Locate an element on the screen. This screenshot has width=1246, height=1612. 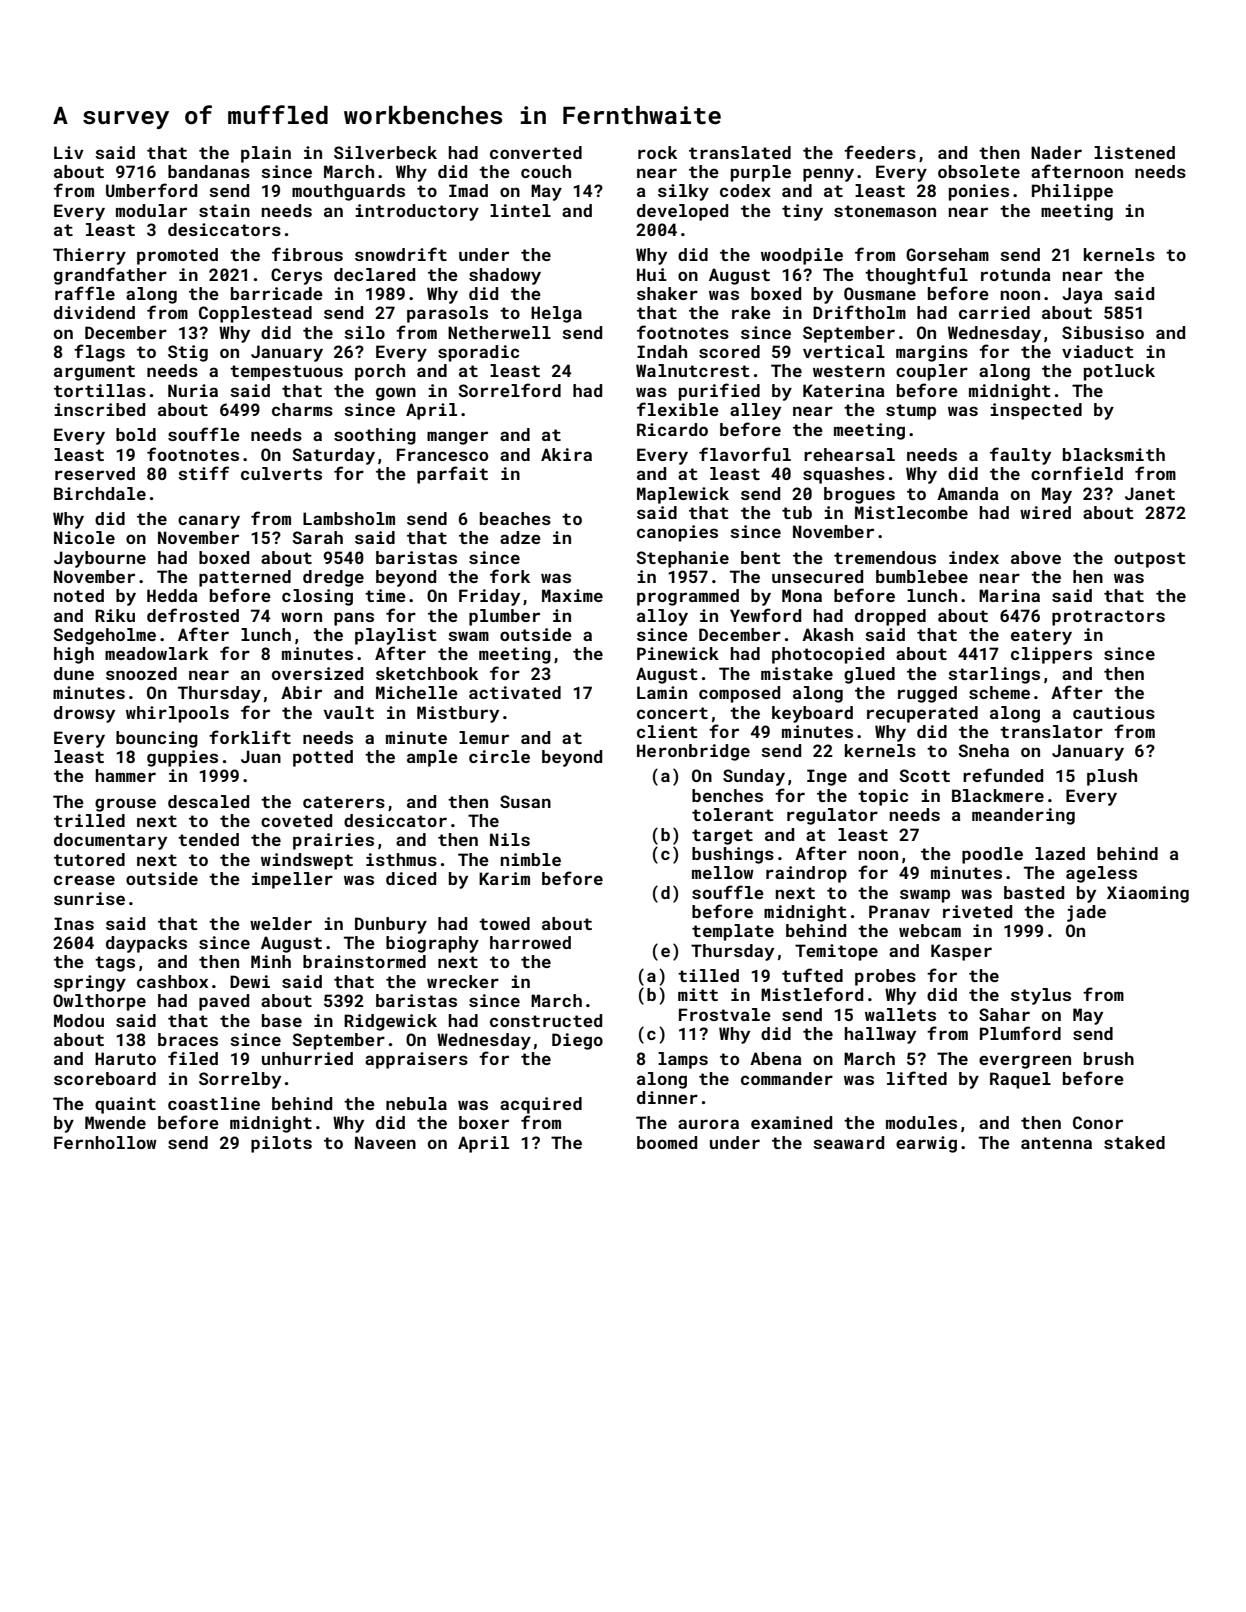
grandfather is located at coordinates (110, 276).
